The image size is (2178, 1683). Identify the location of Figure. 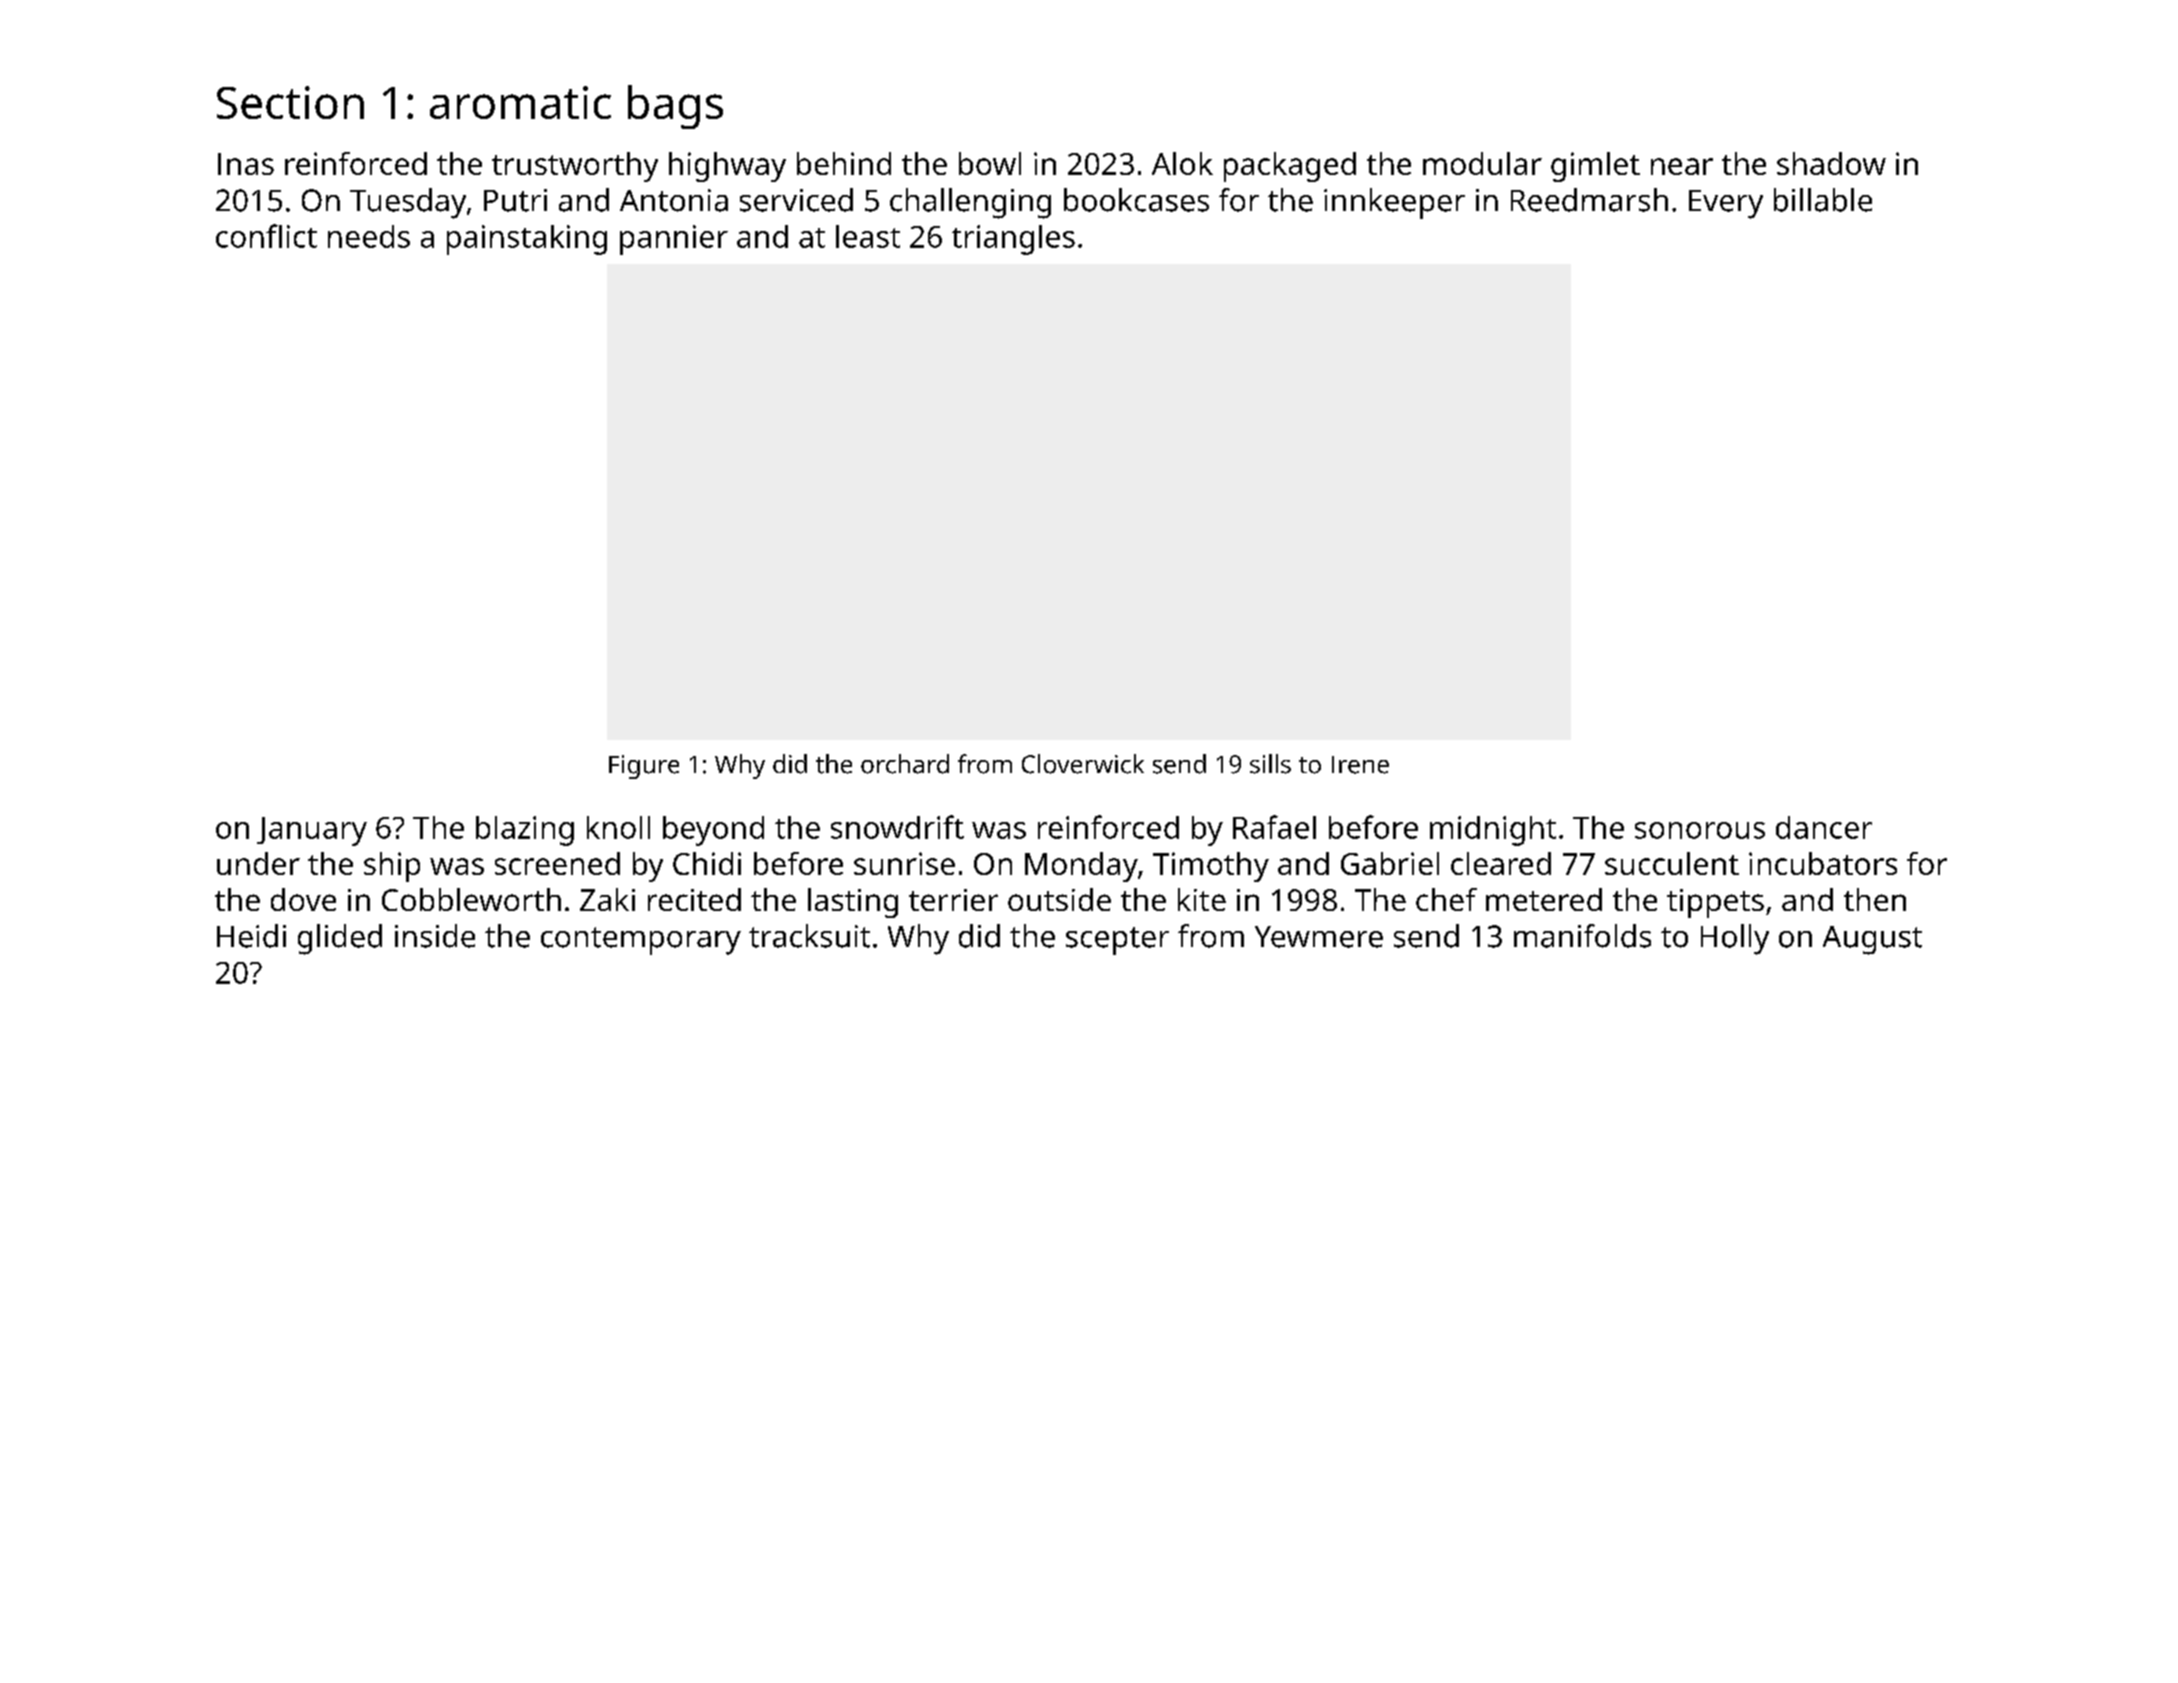
(644, 767).
